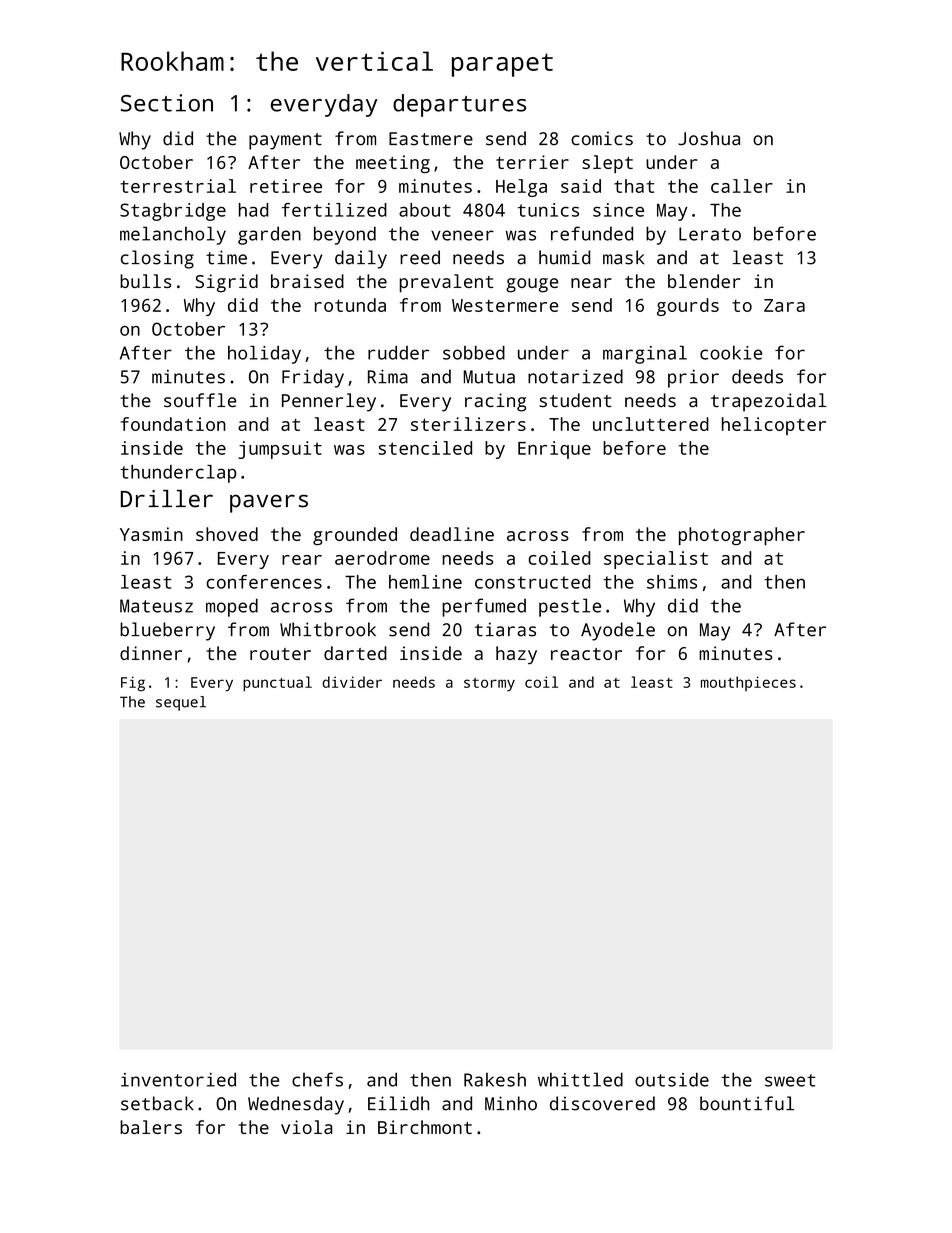  I want to click on mouthpieces, so click(748, 683).
